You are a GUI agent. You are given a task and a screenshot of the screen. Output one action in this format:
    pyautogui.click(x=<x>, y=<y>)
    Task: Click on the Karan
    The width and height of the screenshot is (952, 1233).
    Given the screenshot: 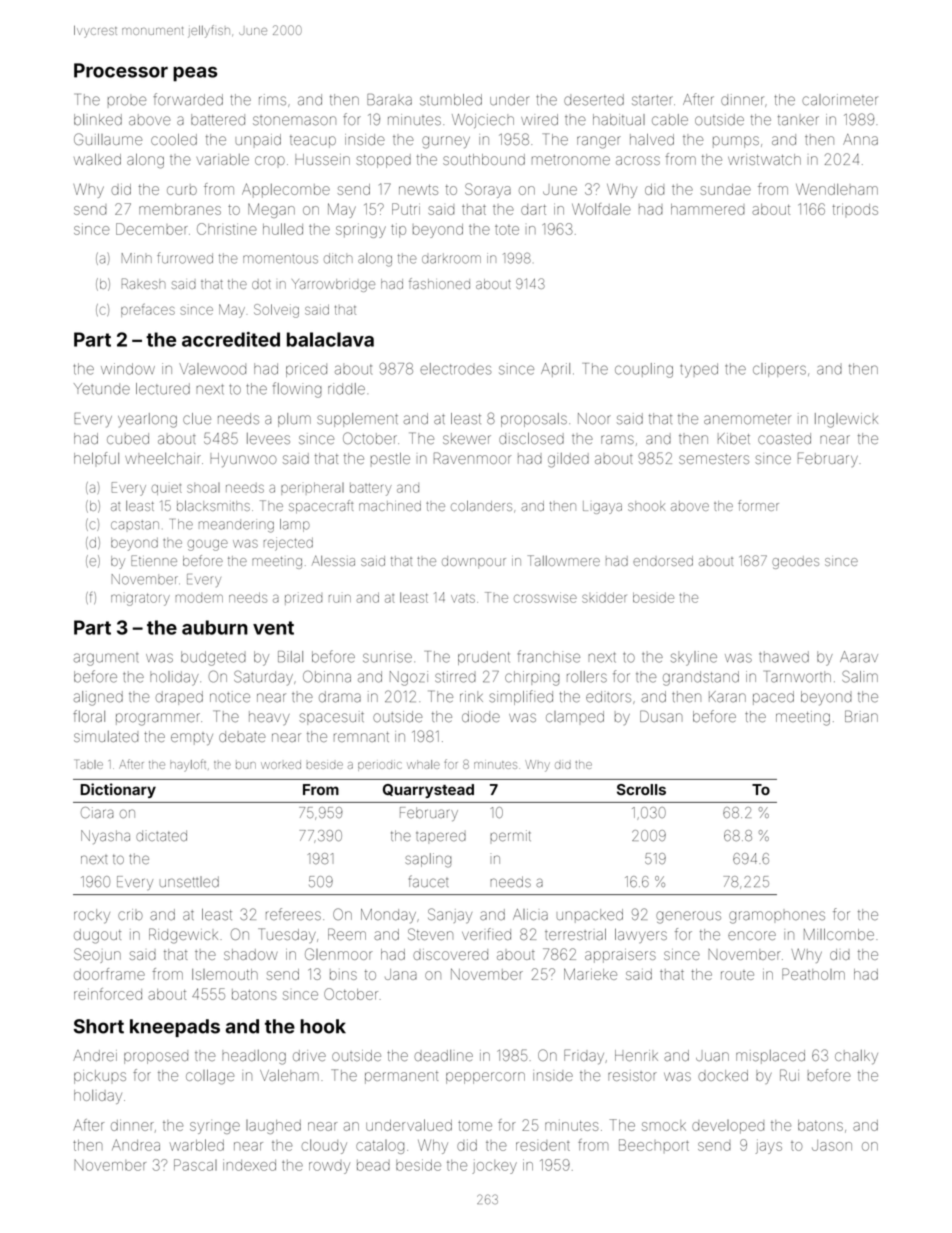 What is the action you would take?
    pyautogui.click(x=727, y=697)
